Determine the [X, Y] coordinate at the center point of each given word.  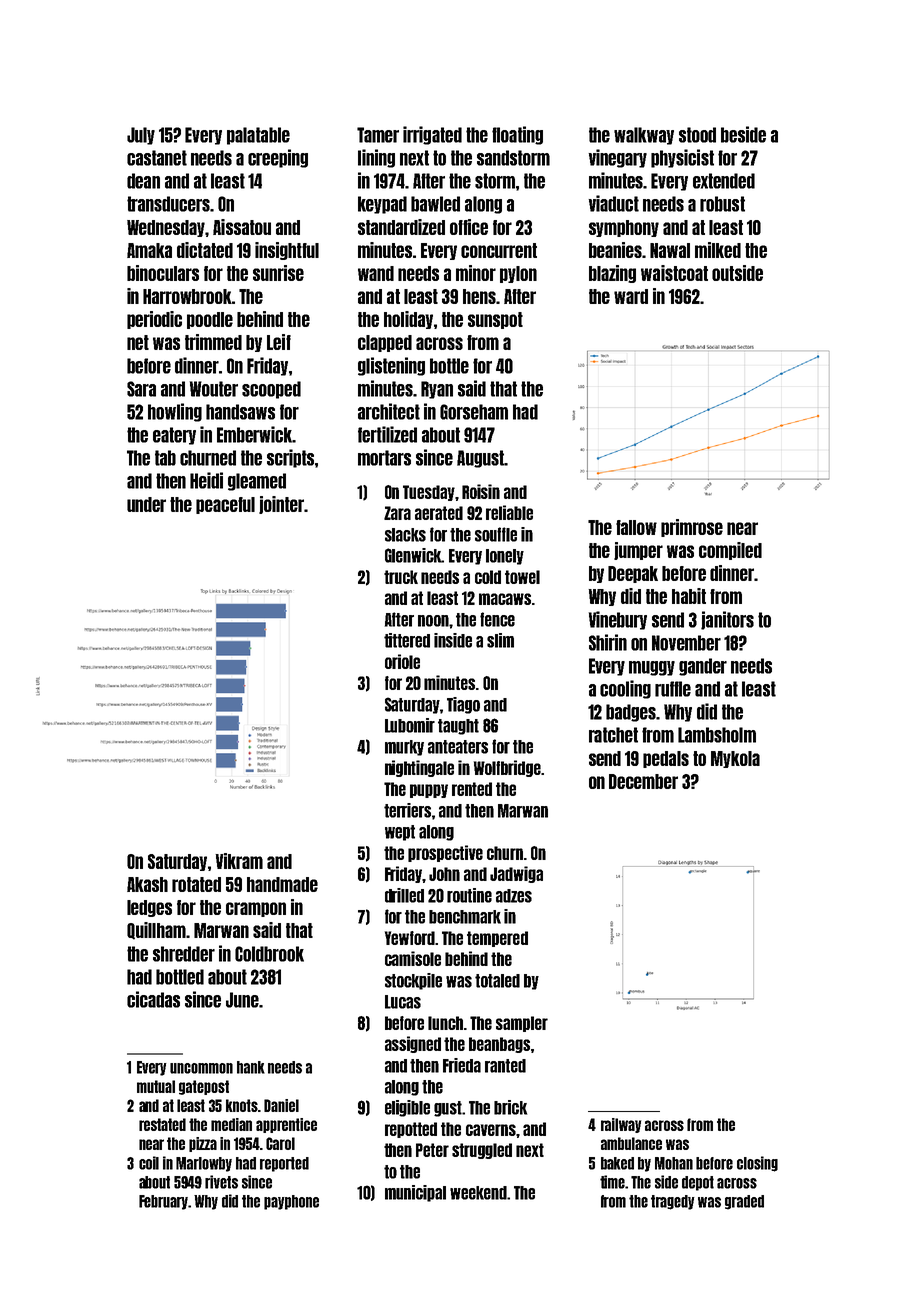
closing [757, 1164]
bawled [435, 204]
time [612, 1182]
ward [631, 296]
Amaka [149, 250]
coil [149, 1163]
